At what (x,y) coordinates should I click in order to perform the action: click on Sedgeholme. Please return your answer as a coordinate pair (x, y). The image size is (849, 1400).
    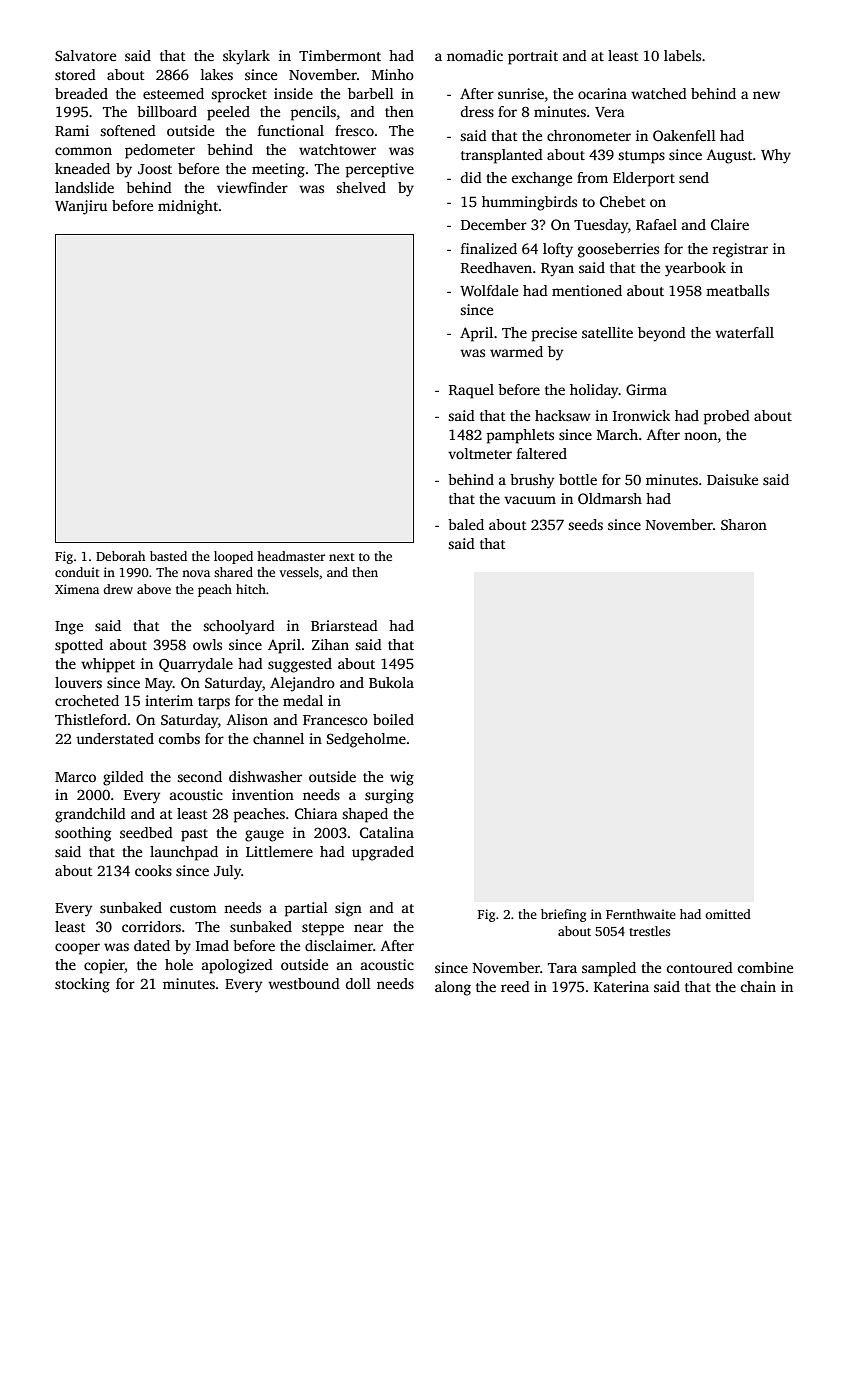
    Looking at the image, I should click on (366, 740).
